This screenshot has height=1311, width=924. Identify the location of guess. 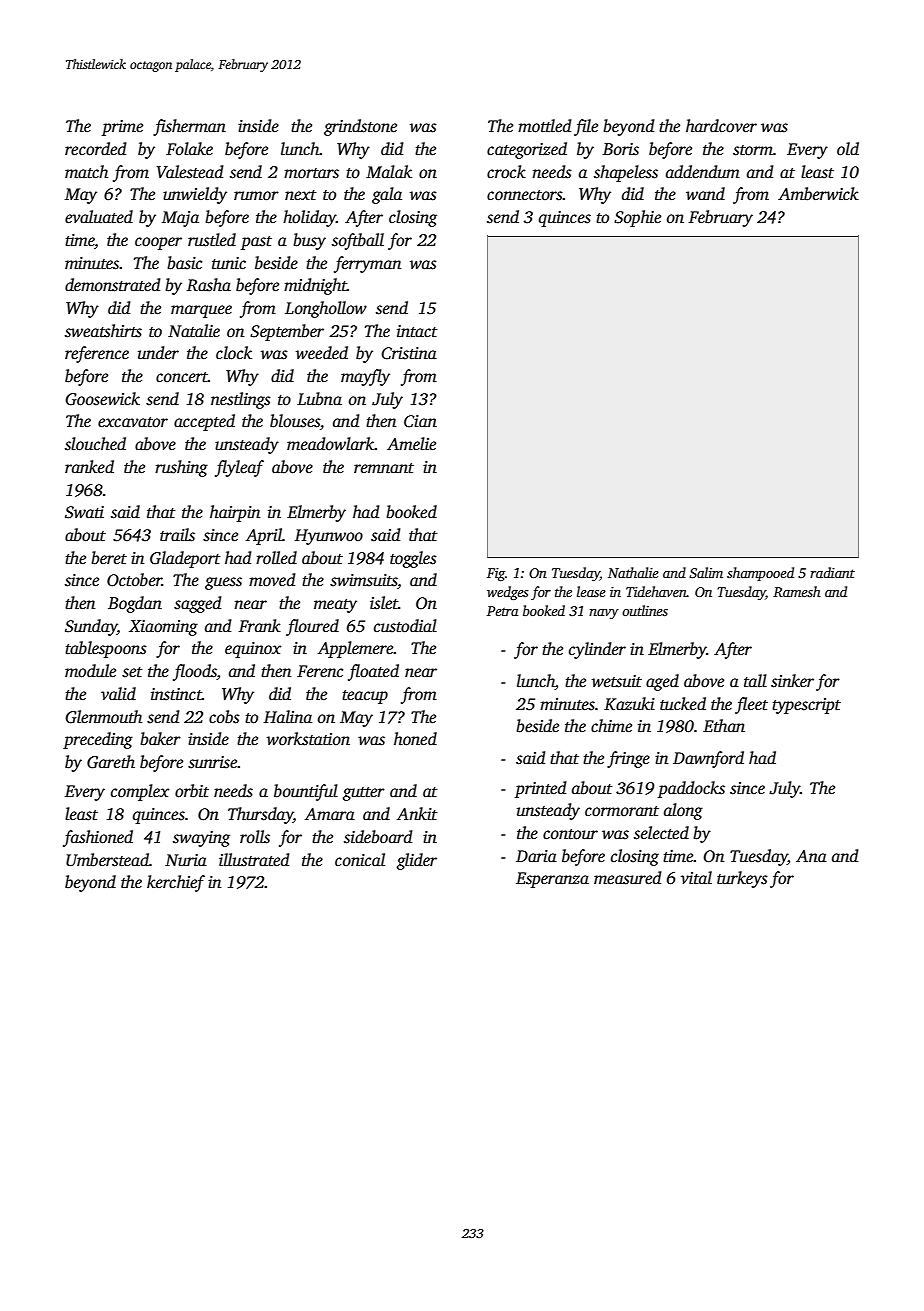
(223, 583).
